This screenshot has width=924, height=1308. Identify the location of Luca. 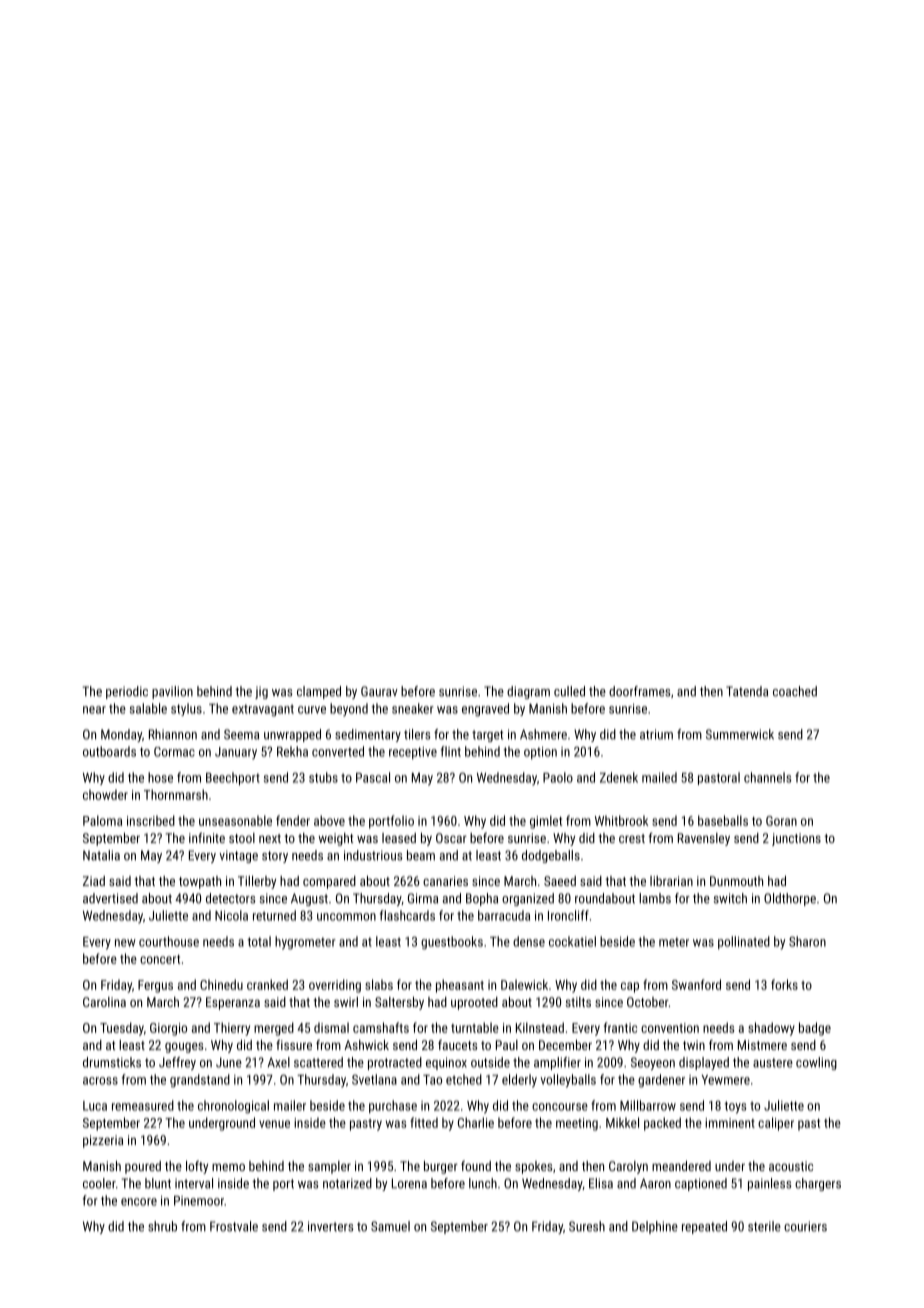
(95, 1106).
